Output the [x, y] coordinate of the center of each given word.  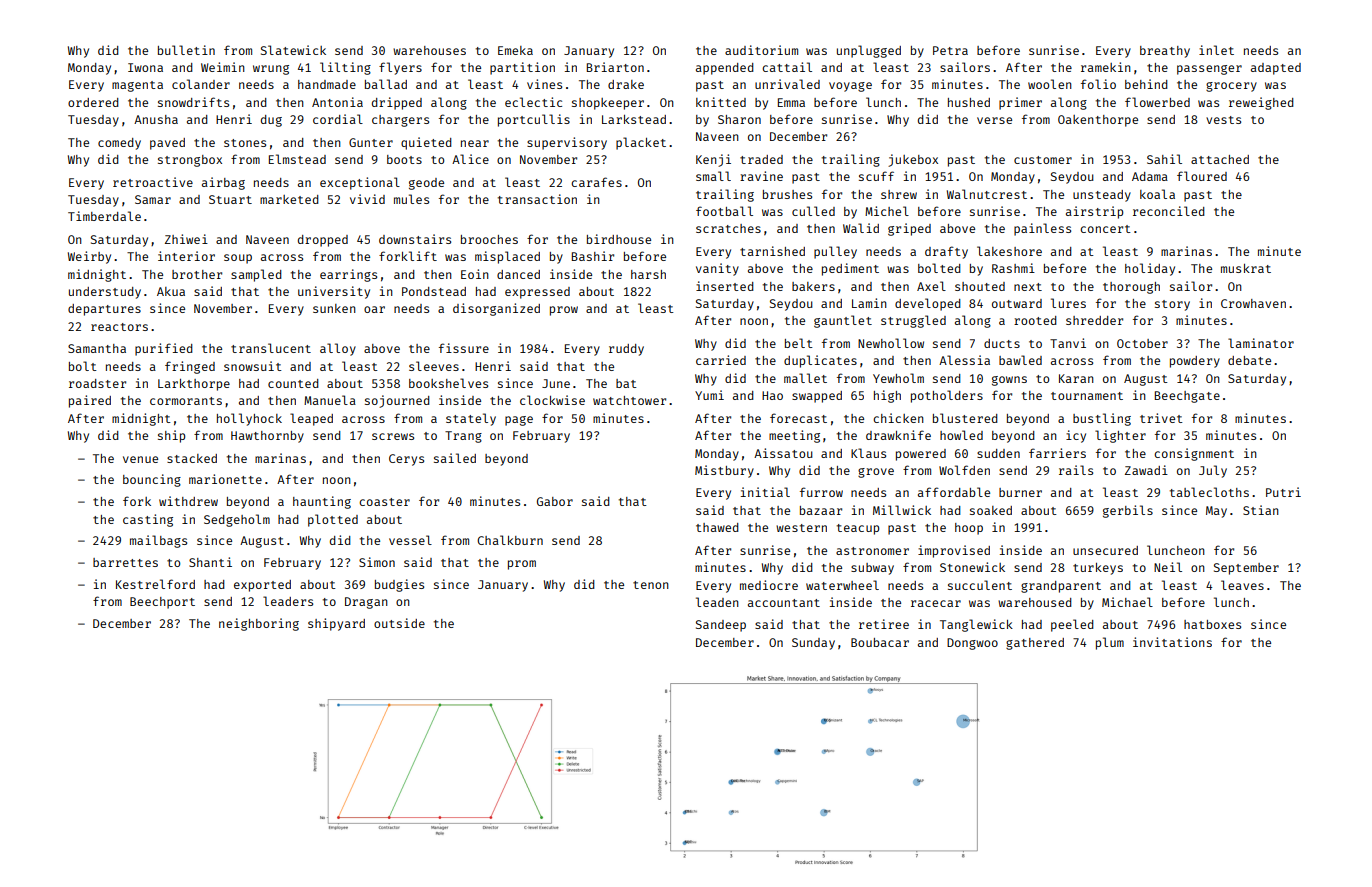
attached [1220, 159]
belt [799, 343]
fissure [464, 348]
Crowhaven [1253, 303]
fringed [190, 367]
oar [374, 309]
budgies [399, 585]
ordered [93, 102]
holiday [1150, 269]
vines [544, 84]
